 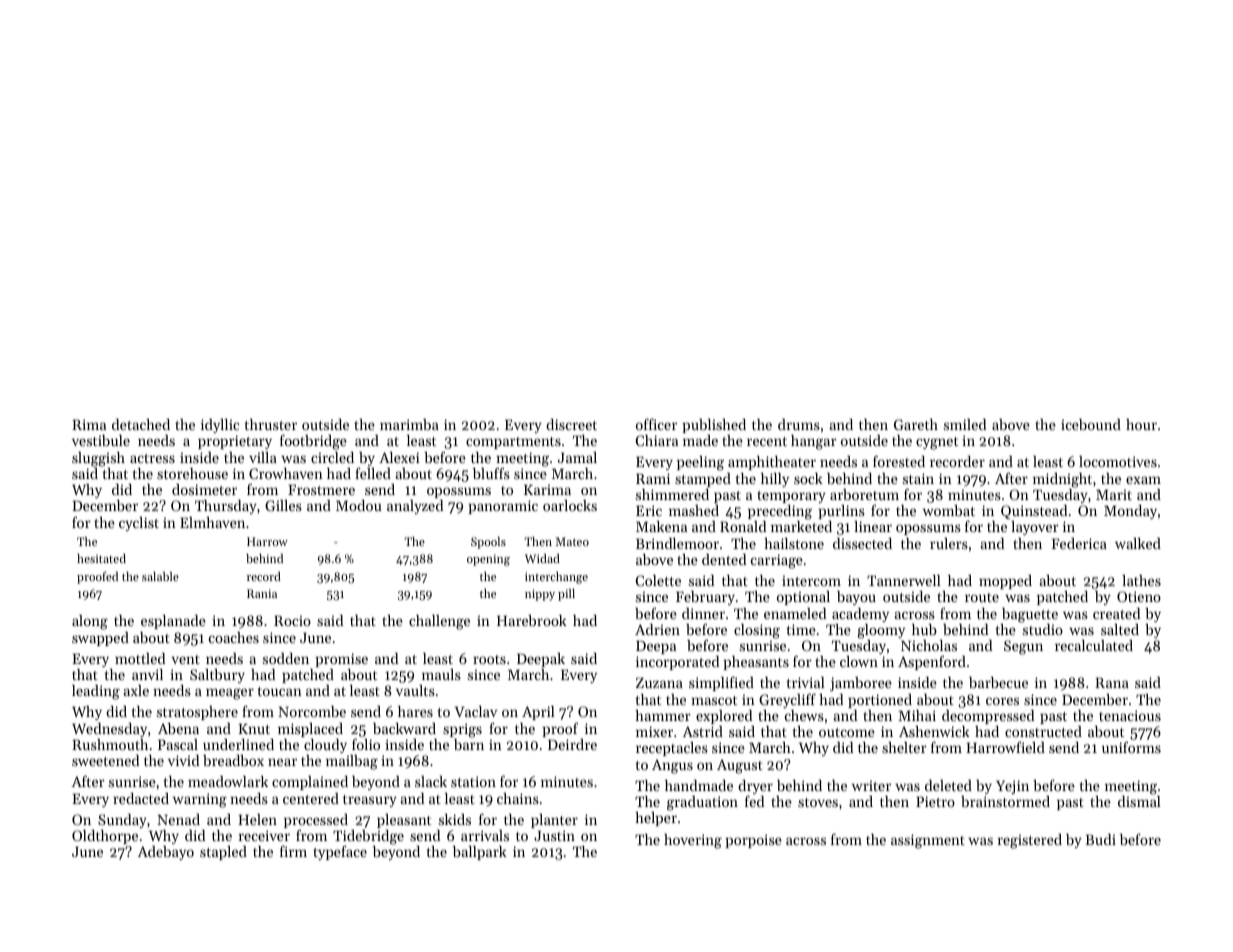 What do you see at coordinates (556, 578) in the screenshot?
I see `interchange` at bounding box center [556, 578].
